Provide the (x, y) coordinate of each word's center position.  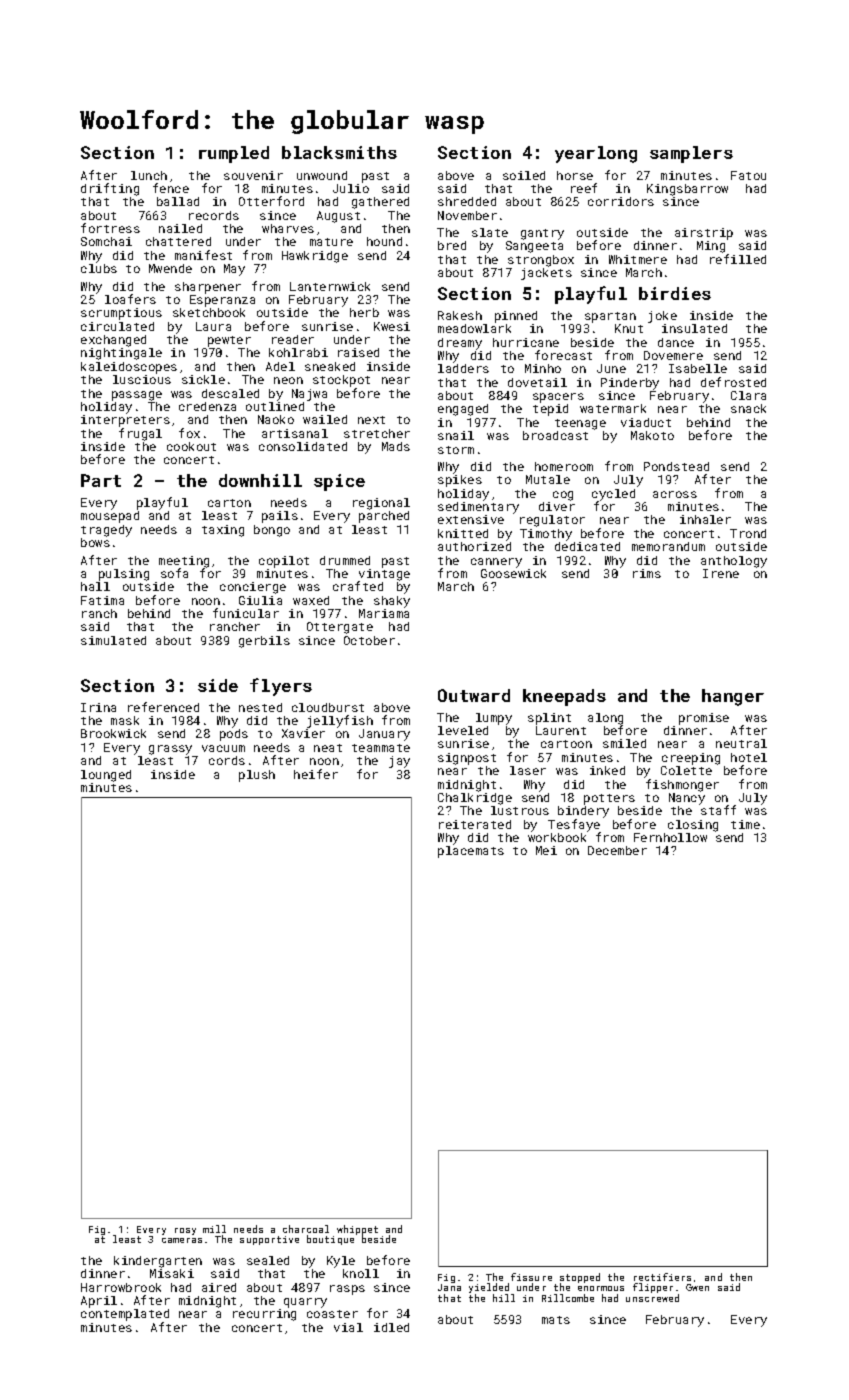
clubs (99, 268)
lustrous (520, 810)
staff (718, 810)
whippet (357, 1230)
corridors (621, 201)
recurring (264, 1315)
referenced (163, 707)
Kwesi (392, 326)
